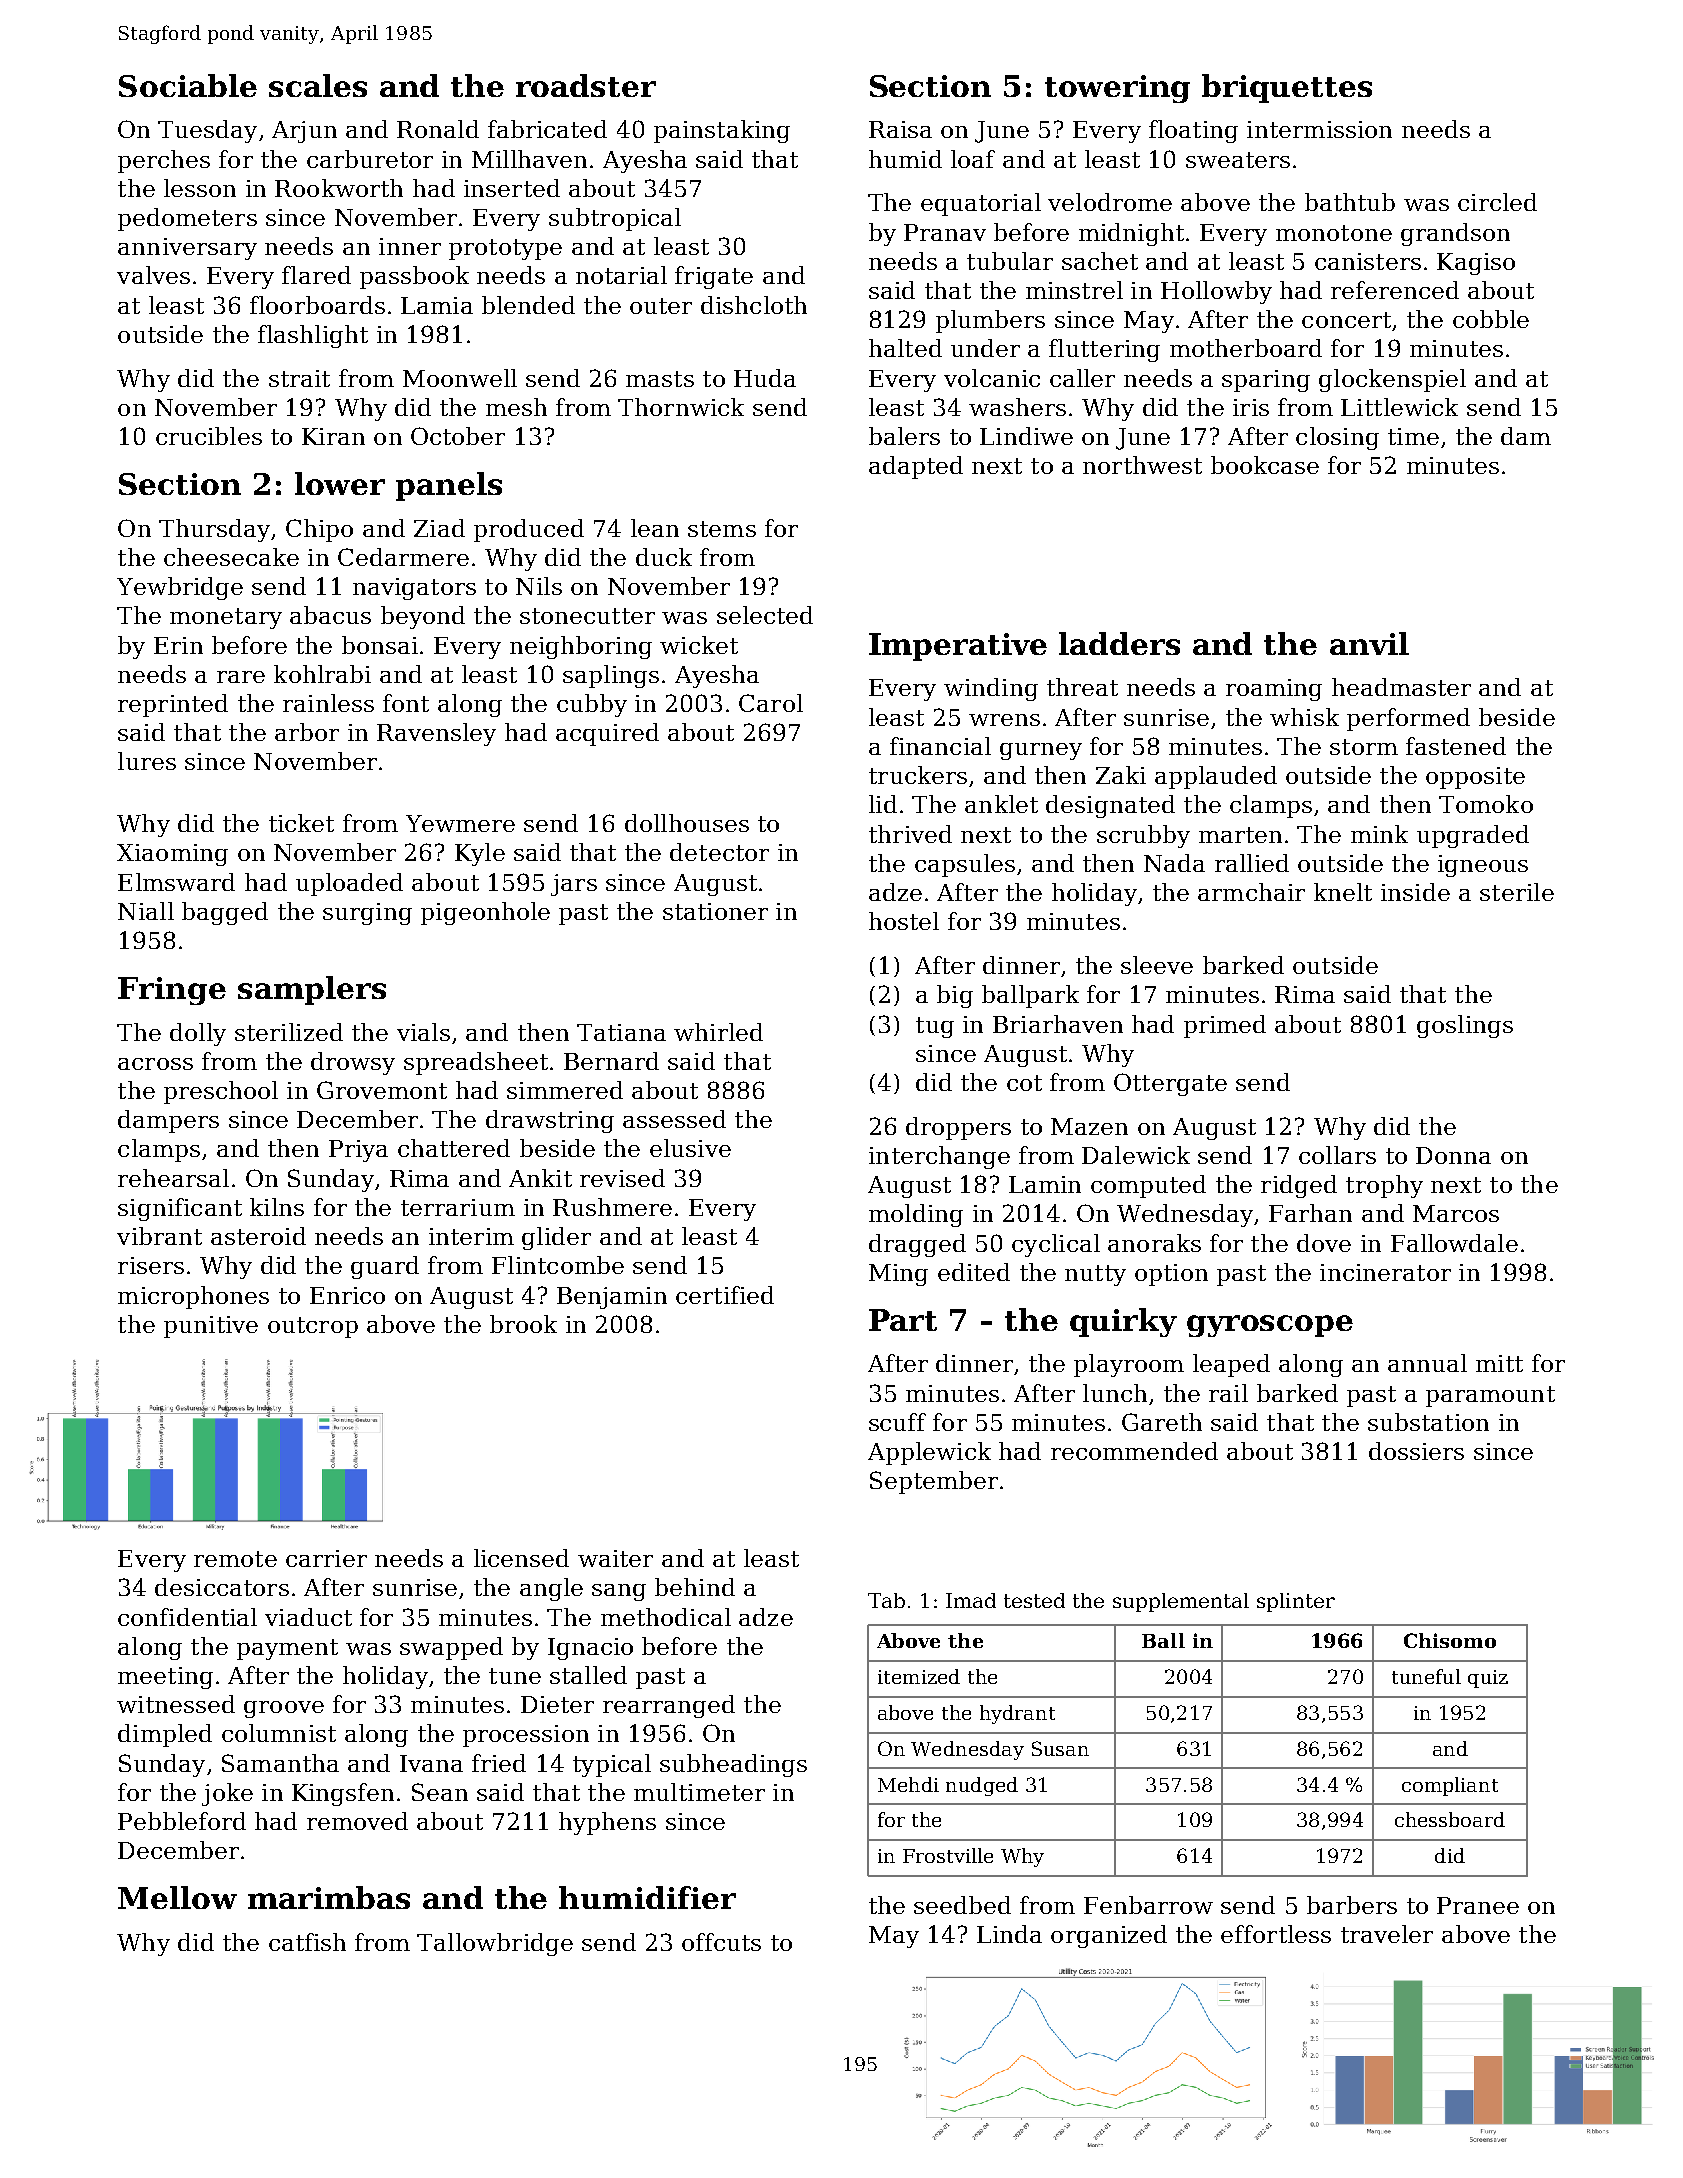 The height and width of the document is (2178, 1683). Describe the element at coordinates (147, 761) in the document. I see `lures` at that location.
